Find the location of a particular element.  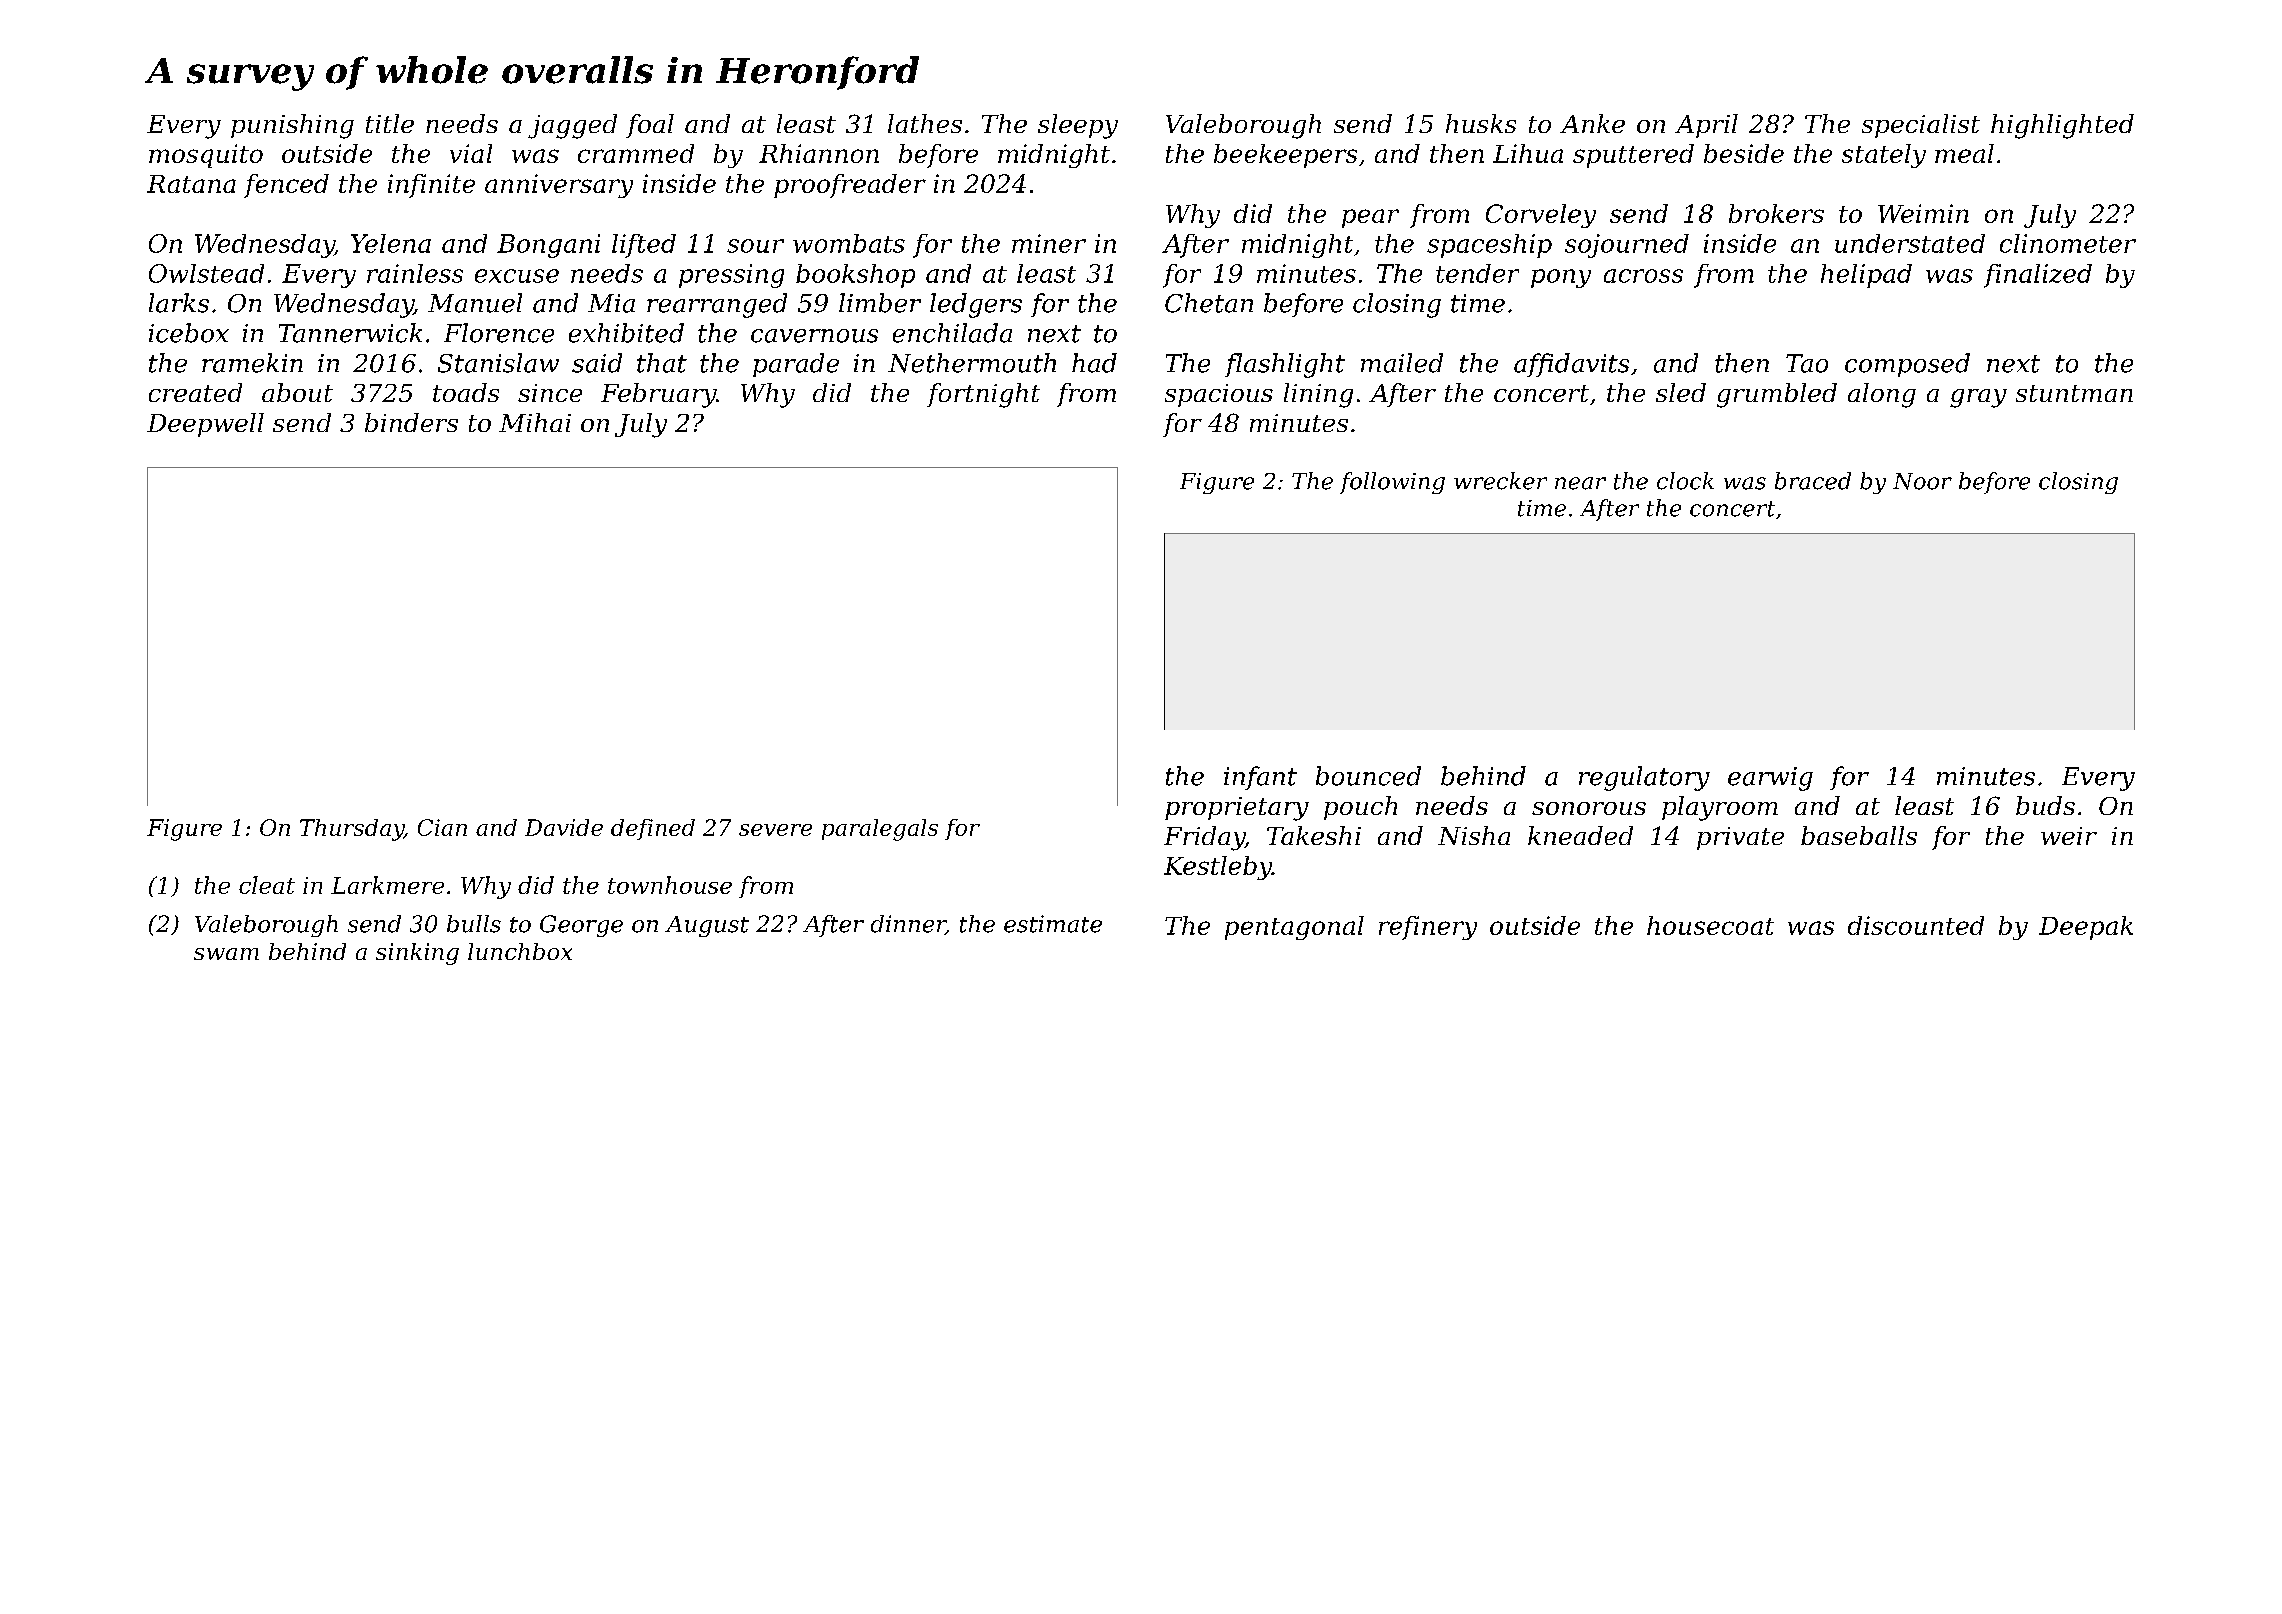

pouch is located at coordinates (1360, 808).
